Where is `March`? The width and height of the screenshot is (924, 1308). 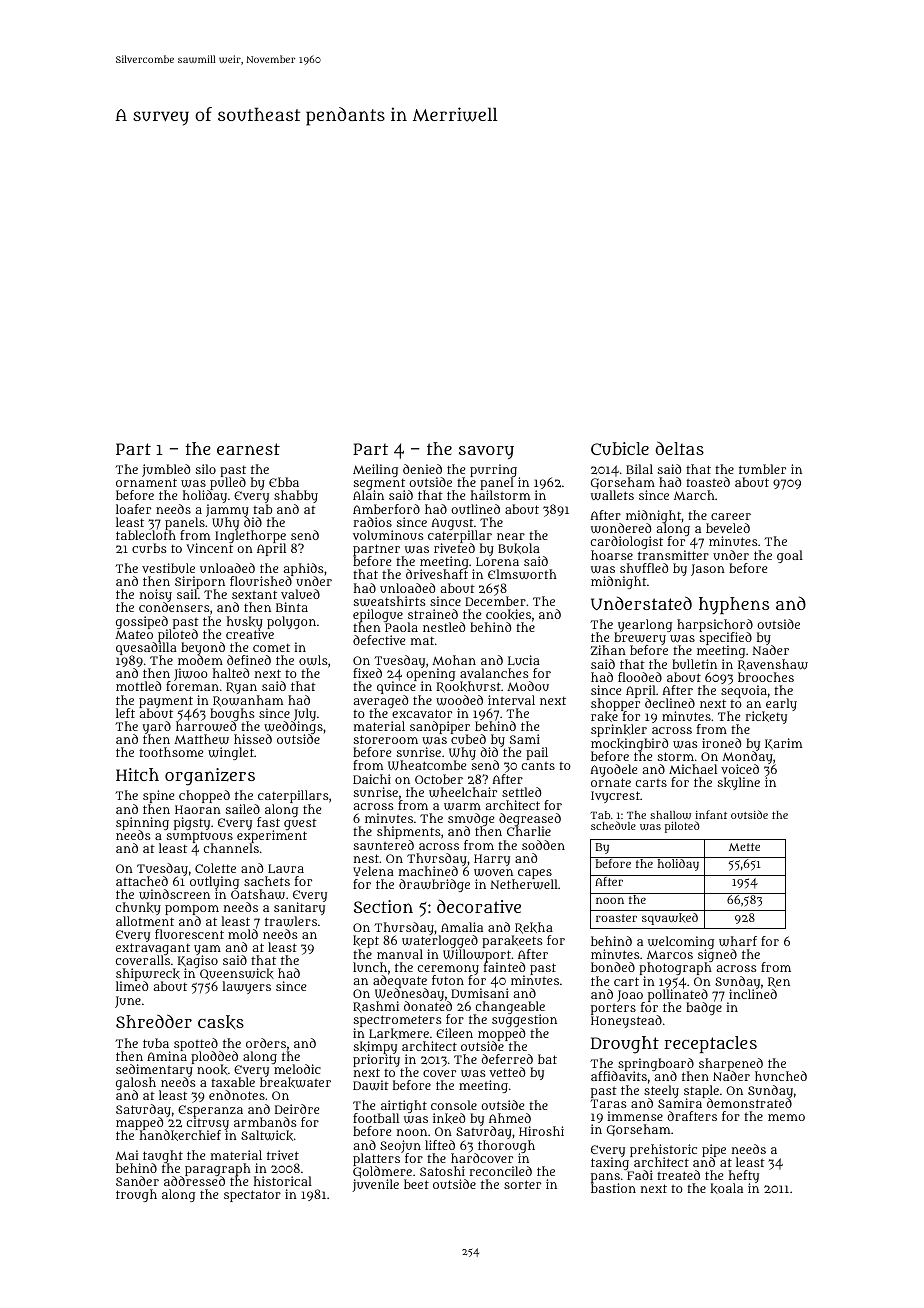
March is located at coordinates (694, 495).
